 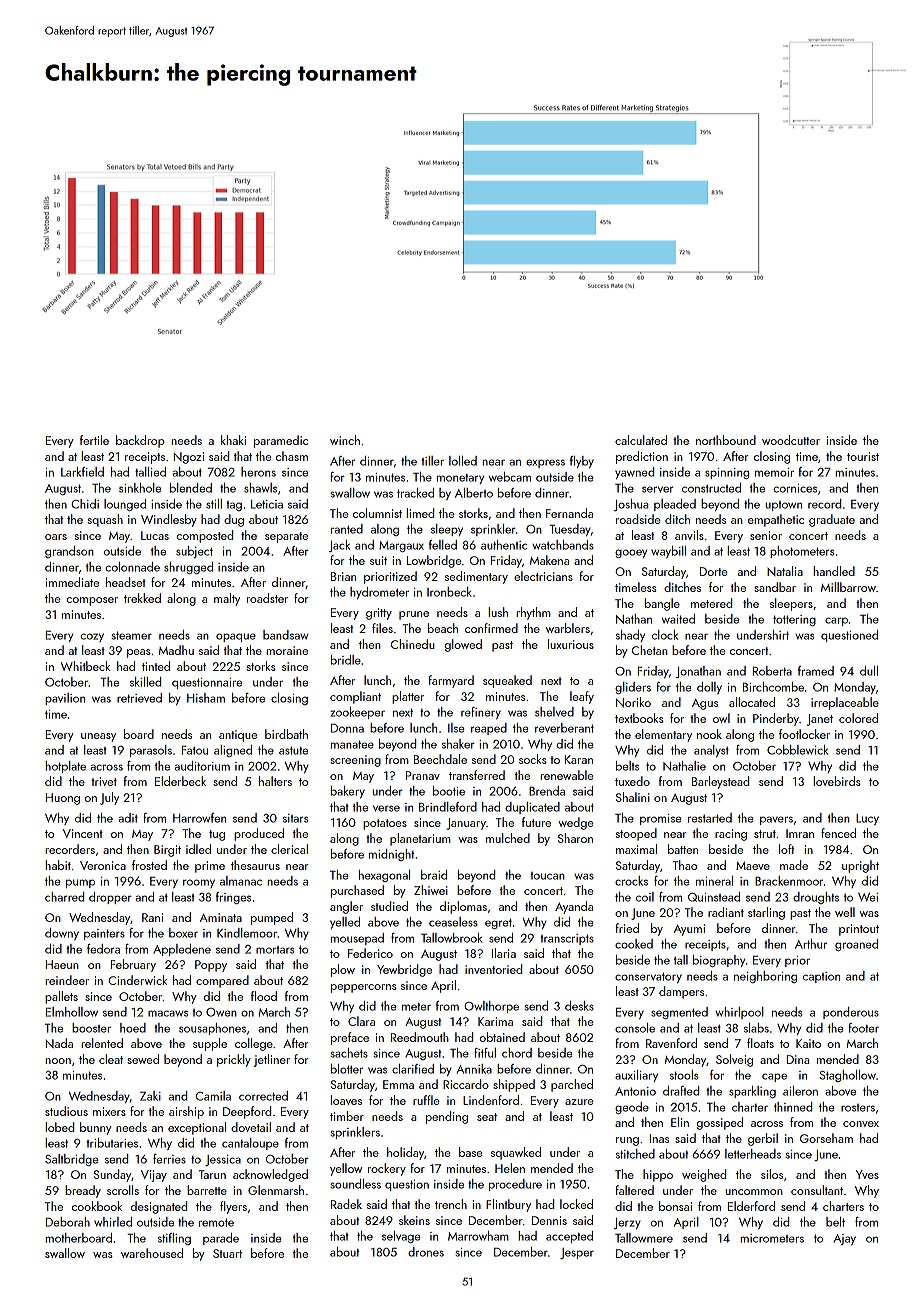 I want to click on headset, so click(x=126, y=582).
